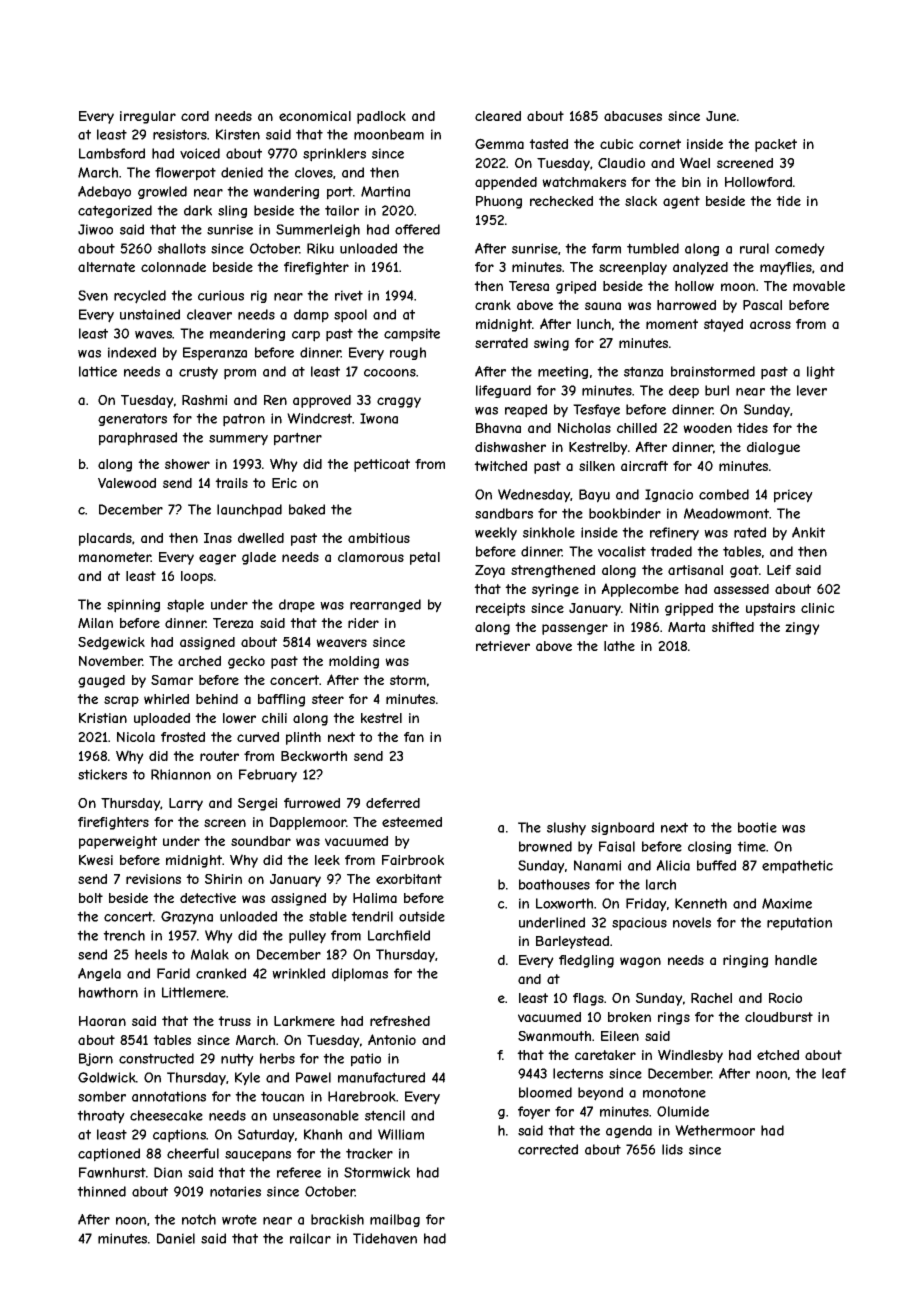 The image size is (924, 1308). What do you see at coordinates (395, 1220) in the screenshot?
I see `mailbag` at bounding box center [395, 1220].
